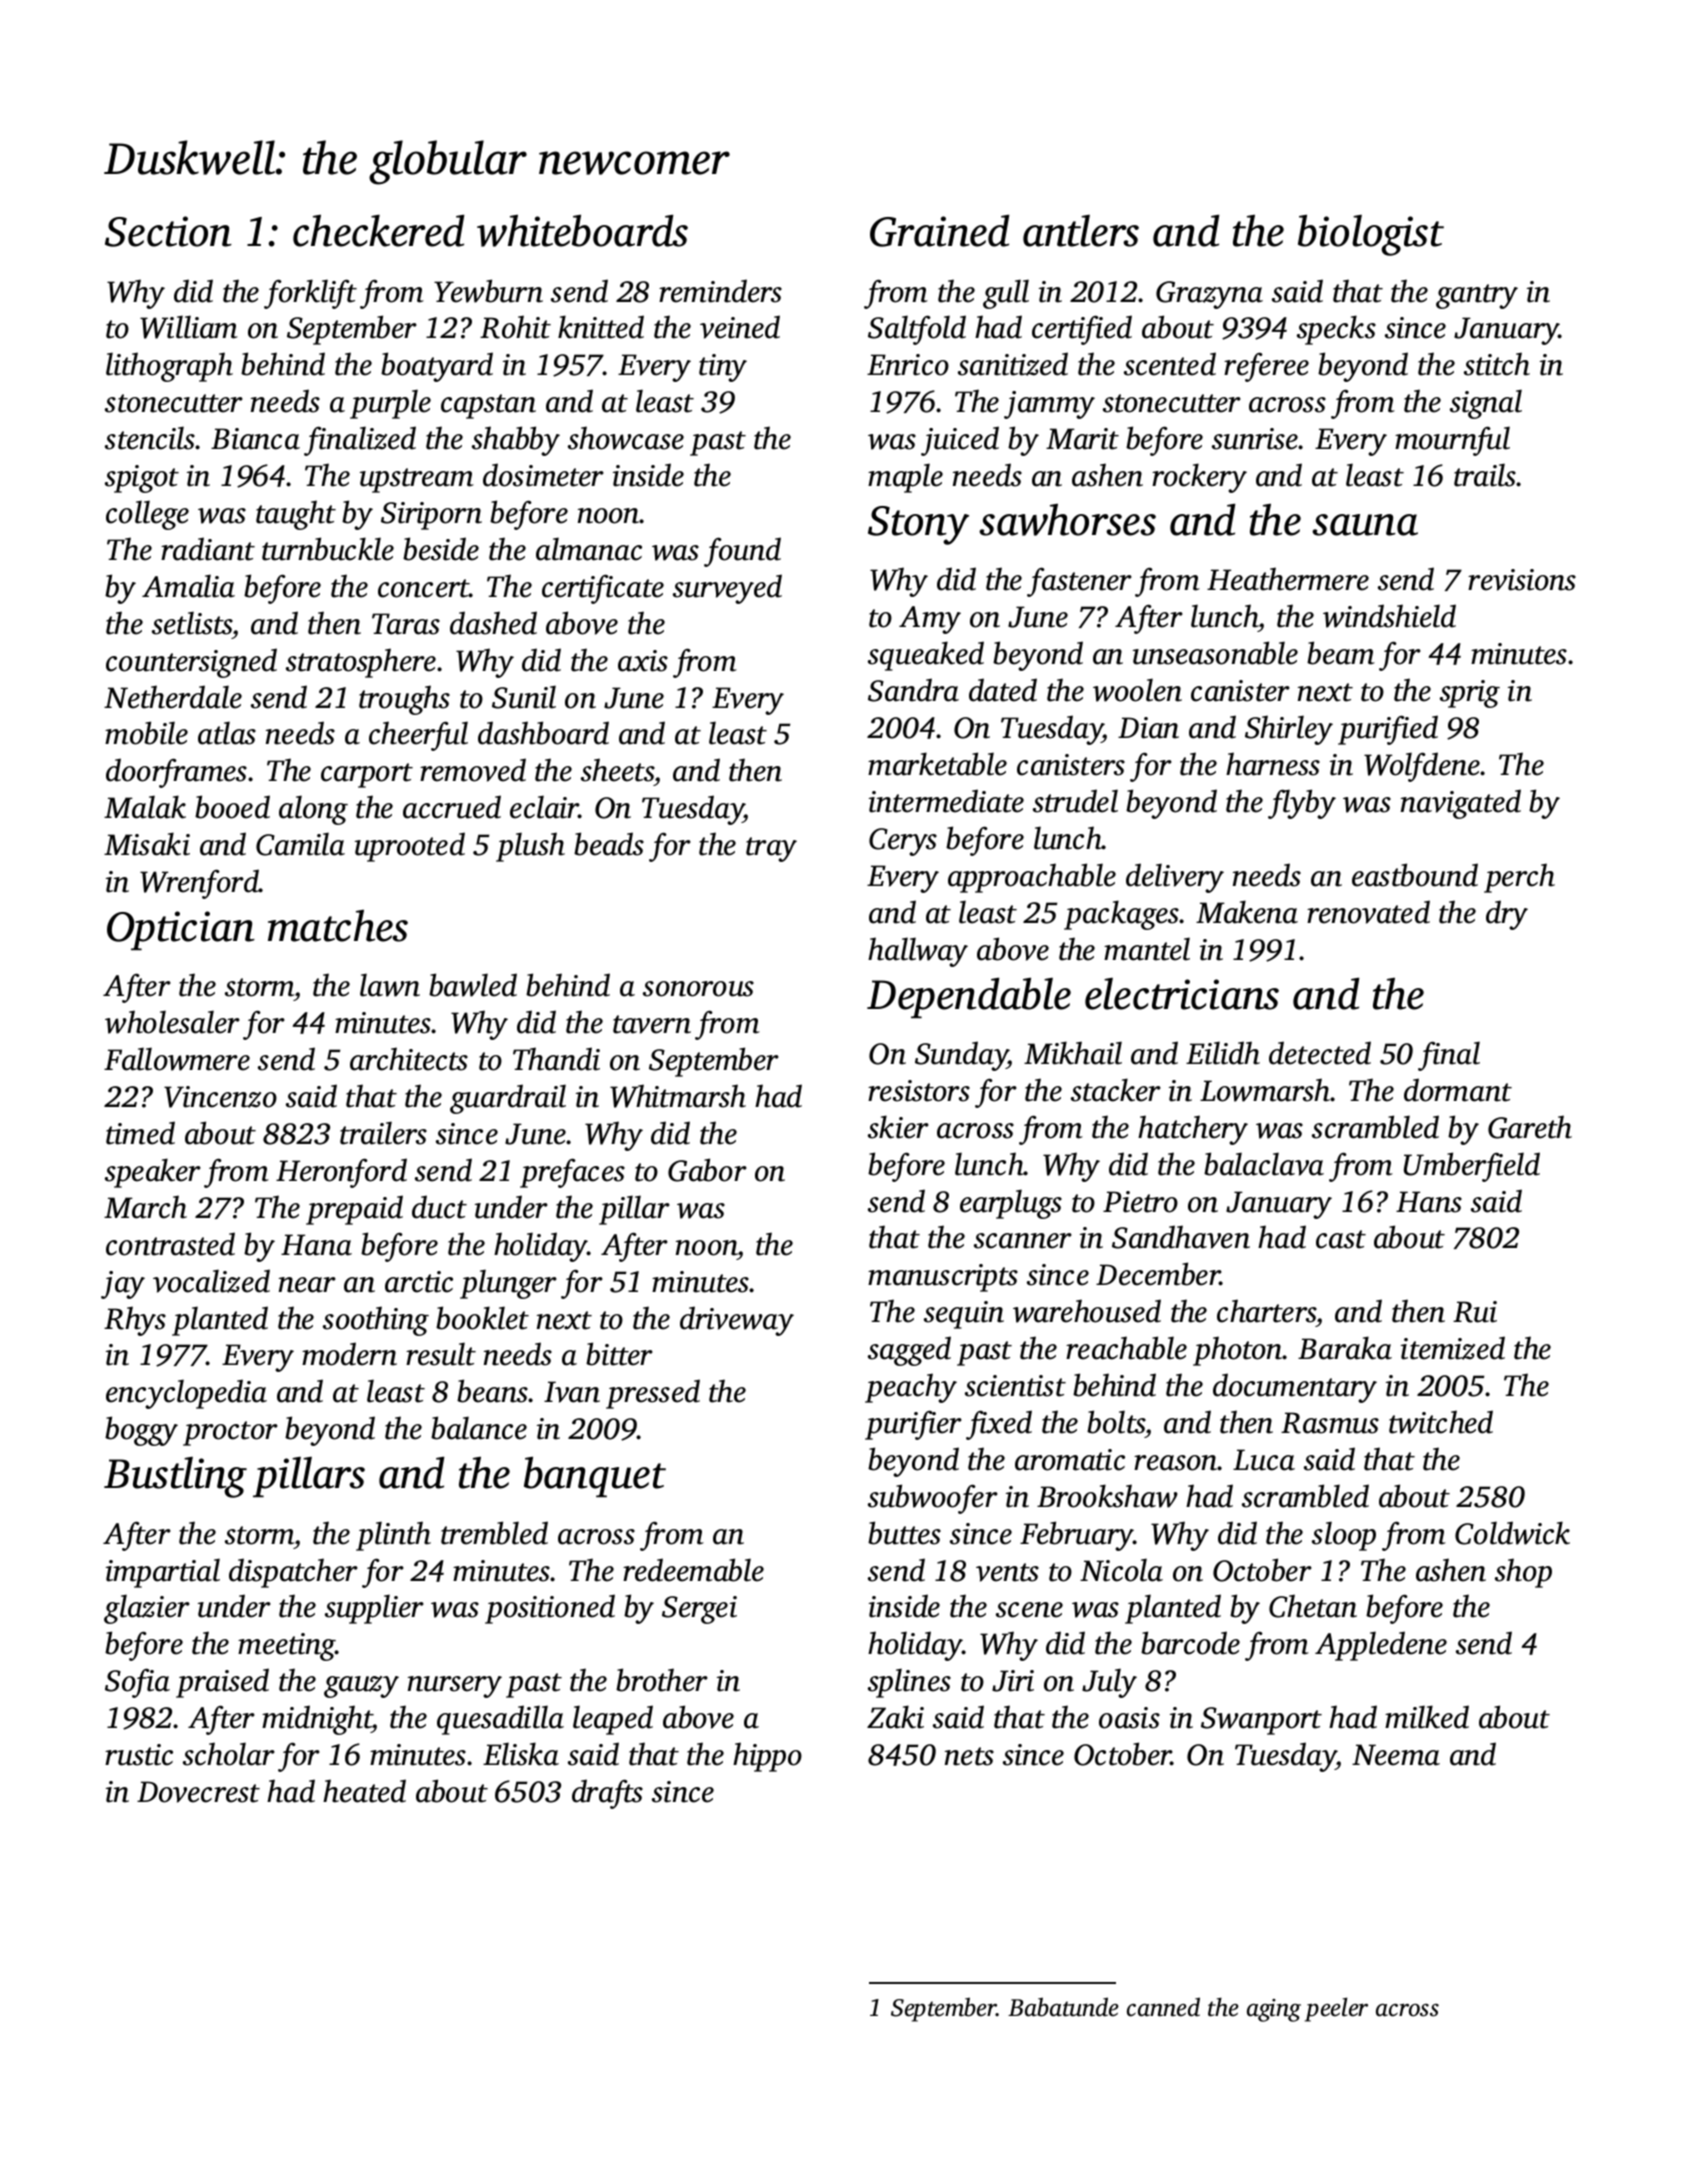 This document has height=2178, width=1683. Describe the element at coordinates (137, 1683) in the document. I see `Sofia` at that location.
